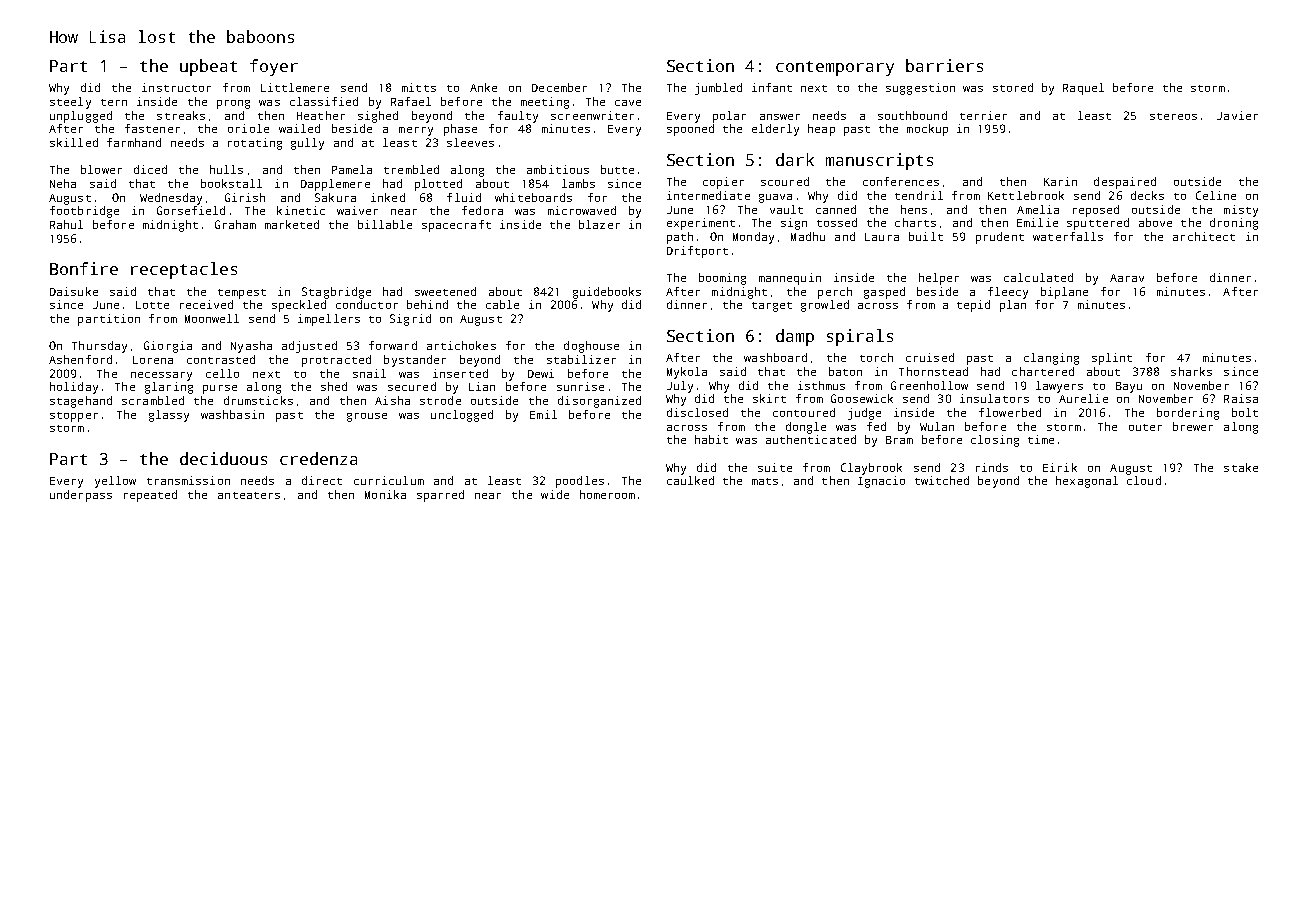 The image size is (1308, 924). Describe the element at coordinates (274, 67) in the screenshot. I see `foyer` at that location.
